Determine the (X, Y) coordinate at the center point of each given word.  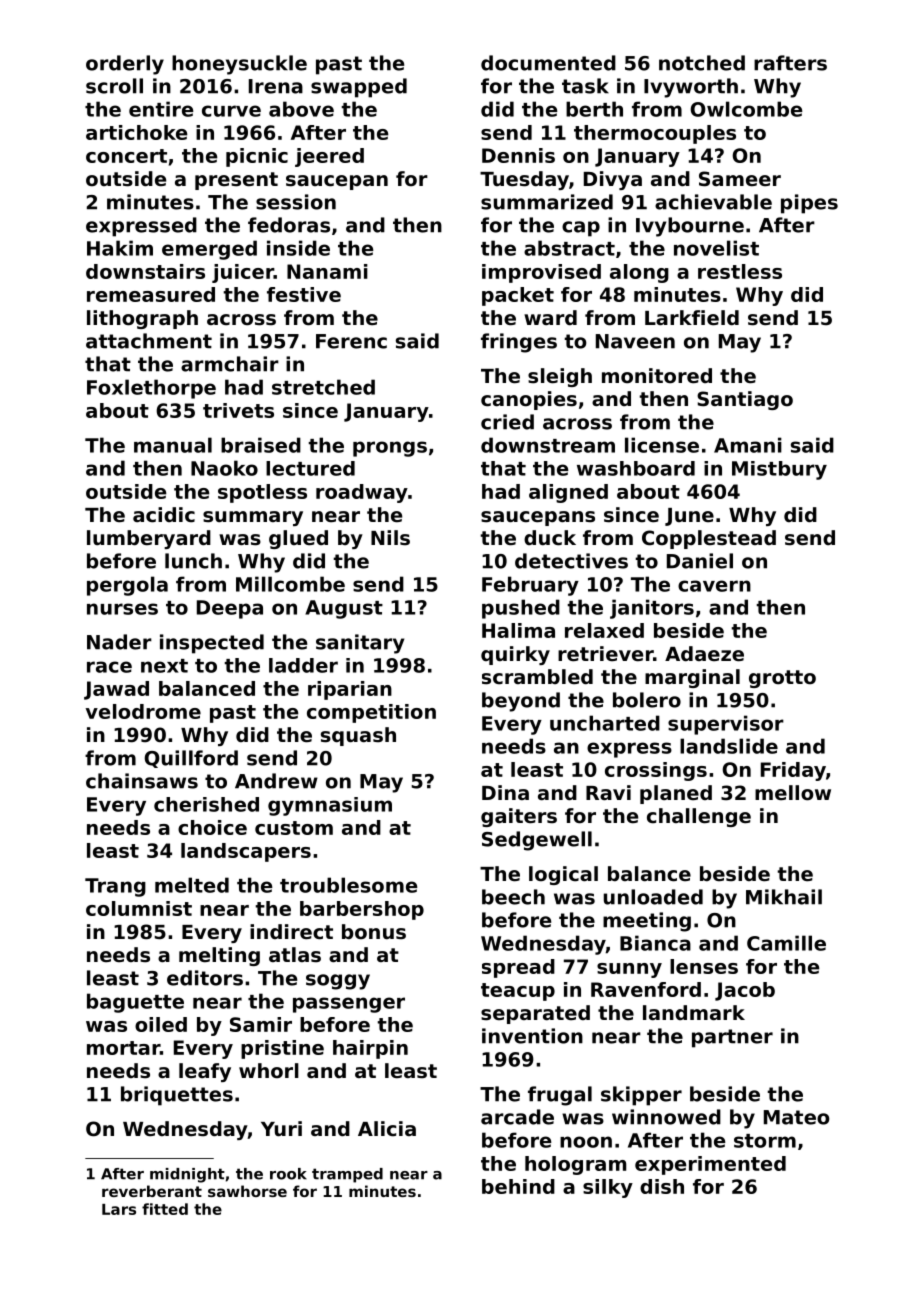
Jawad (116, 690)
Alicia (387, 1129)
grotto (782, 679)
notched (702, 63)
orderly (125, 65)
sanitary (360, 644)
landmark (694, 1012)
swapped (359, 88)
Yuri (281, 1129)
